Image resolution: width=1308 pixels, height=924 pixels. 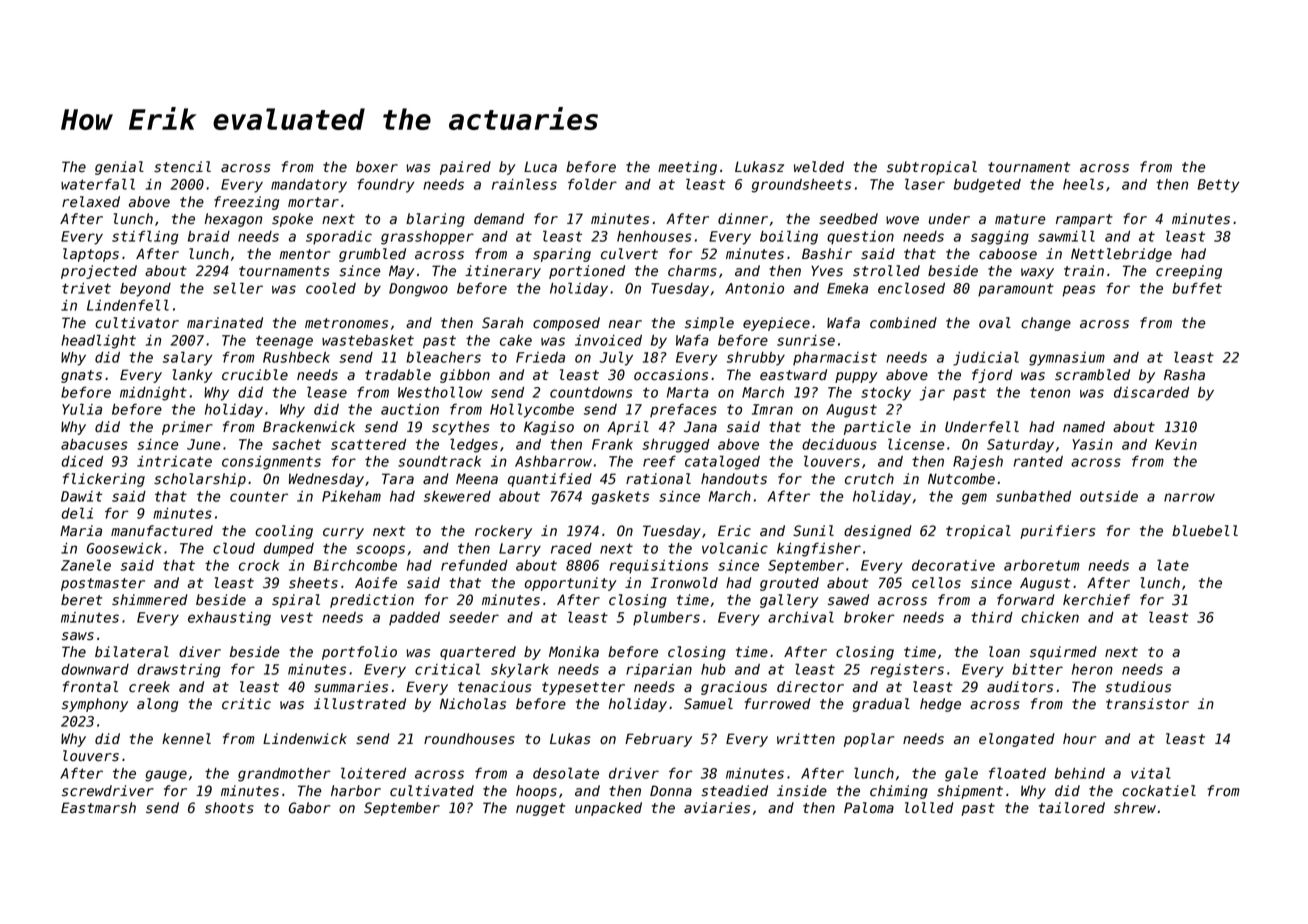 I want to click on roundhouses, so click(x=469, y=739).
